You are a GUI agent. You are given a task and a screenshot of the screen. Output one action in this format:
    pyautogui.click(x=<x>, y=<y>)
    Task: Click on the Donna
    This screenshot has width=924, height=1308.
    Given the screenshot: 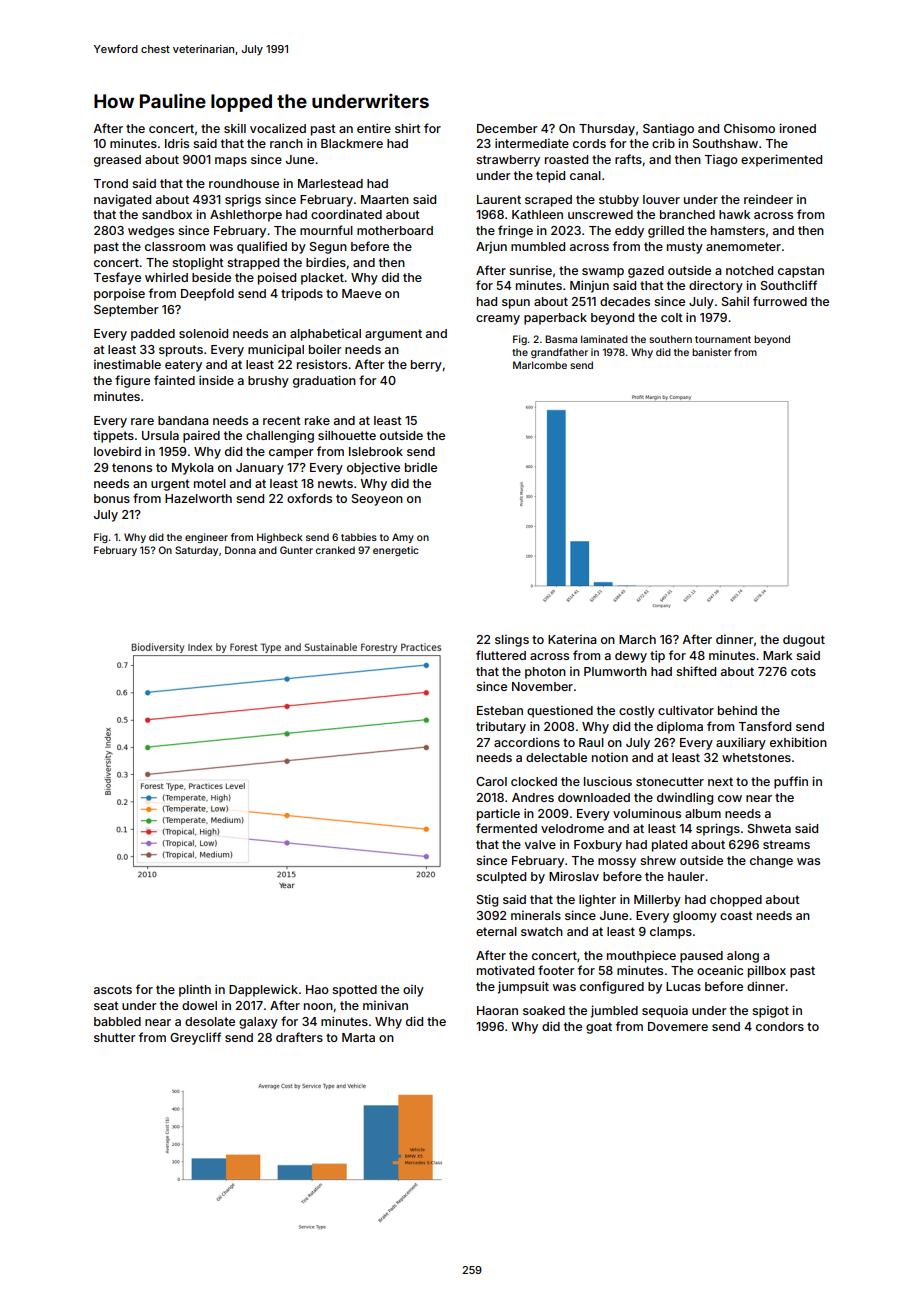 What is the action you would take?
    pyautogui.click(x=240, y=550)
